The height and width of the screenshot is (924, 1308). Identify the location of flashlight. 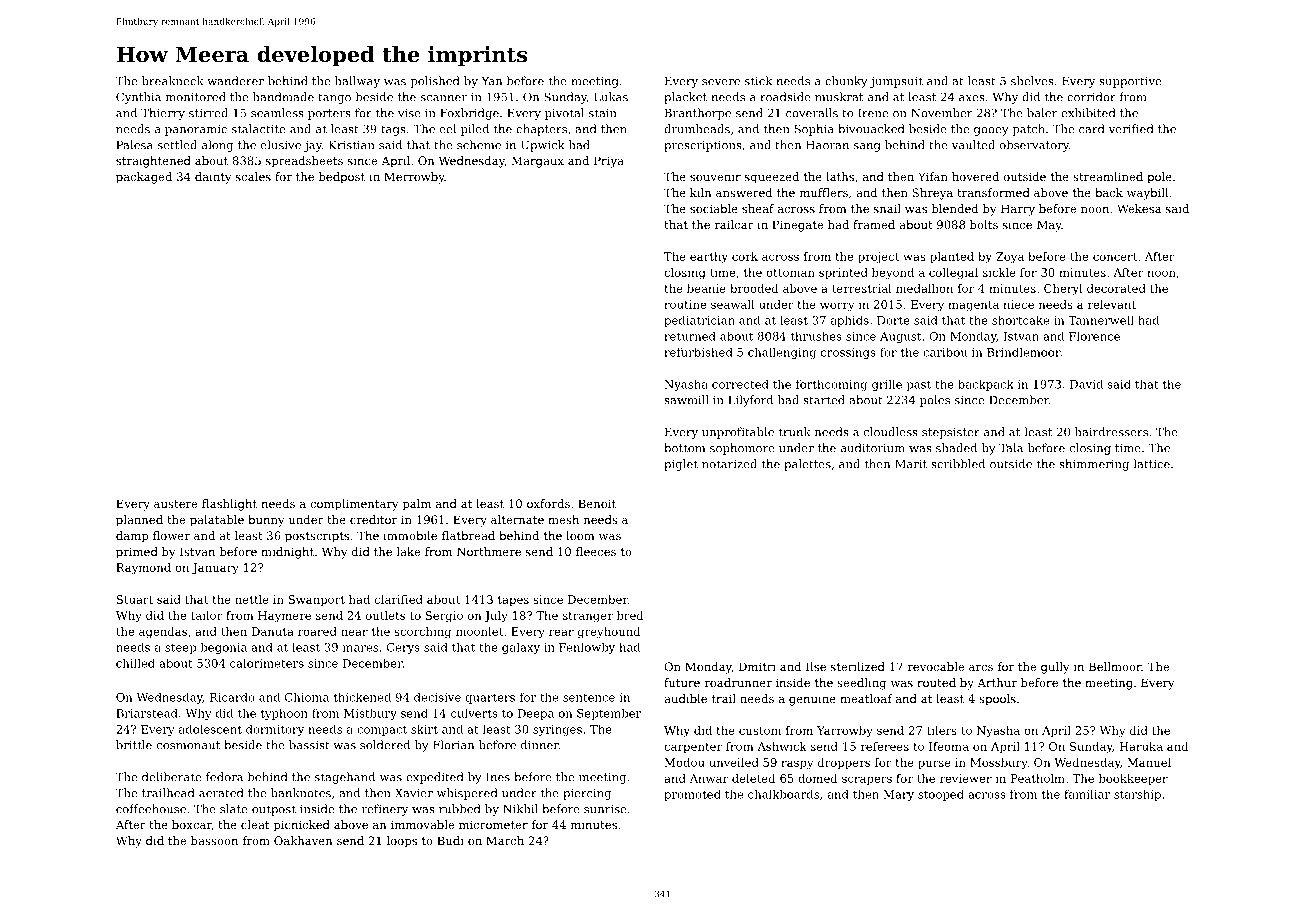
(229, 505).
